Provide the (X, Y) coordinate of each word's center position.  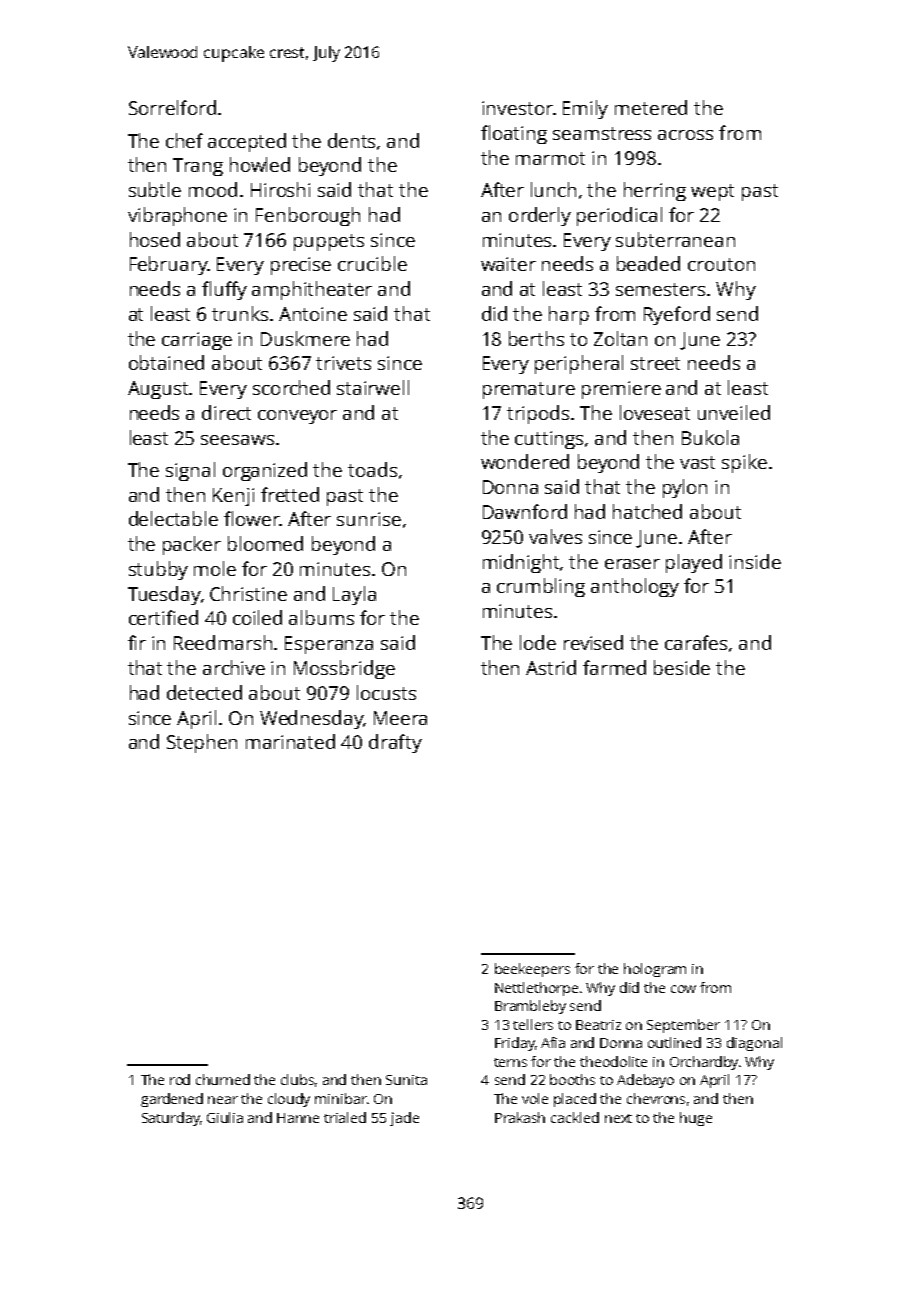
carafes (696, 642)
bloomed (265, 543)
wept (712, 192)
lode (538, 642)
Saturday (171, 1119)
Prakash (520, 1117)
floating (514, 134)
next (618, 1118)
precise (301, 266)
